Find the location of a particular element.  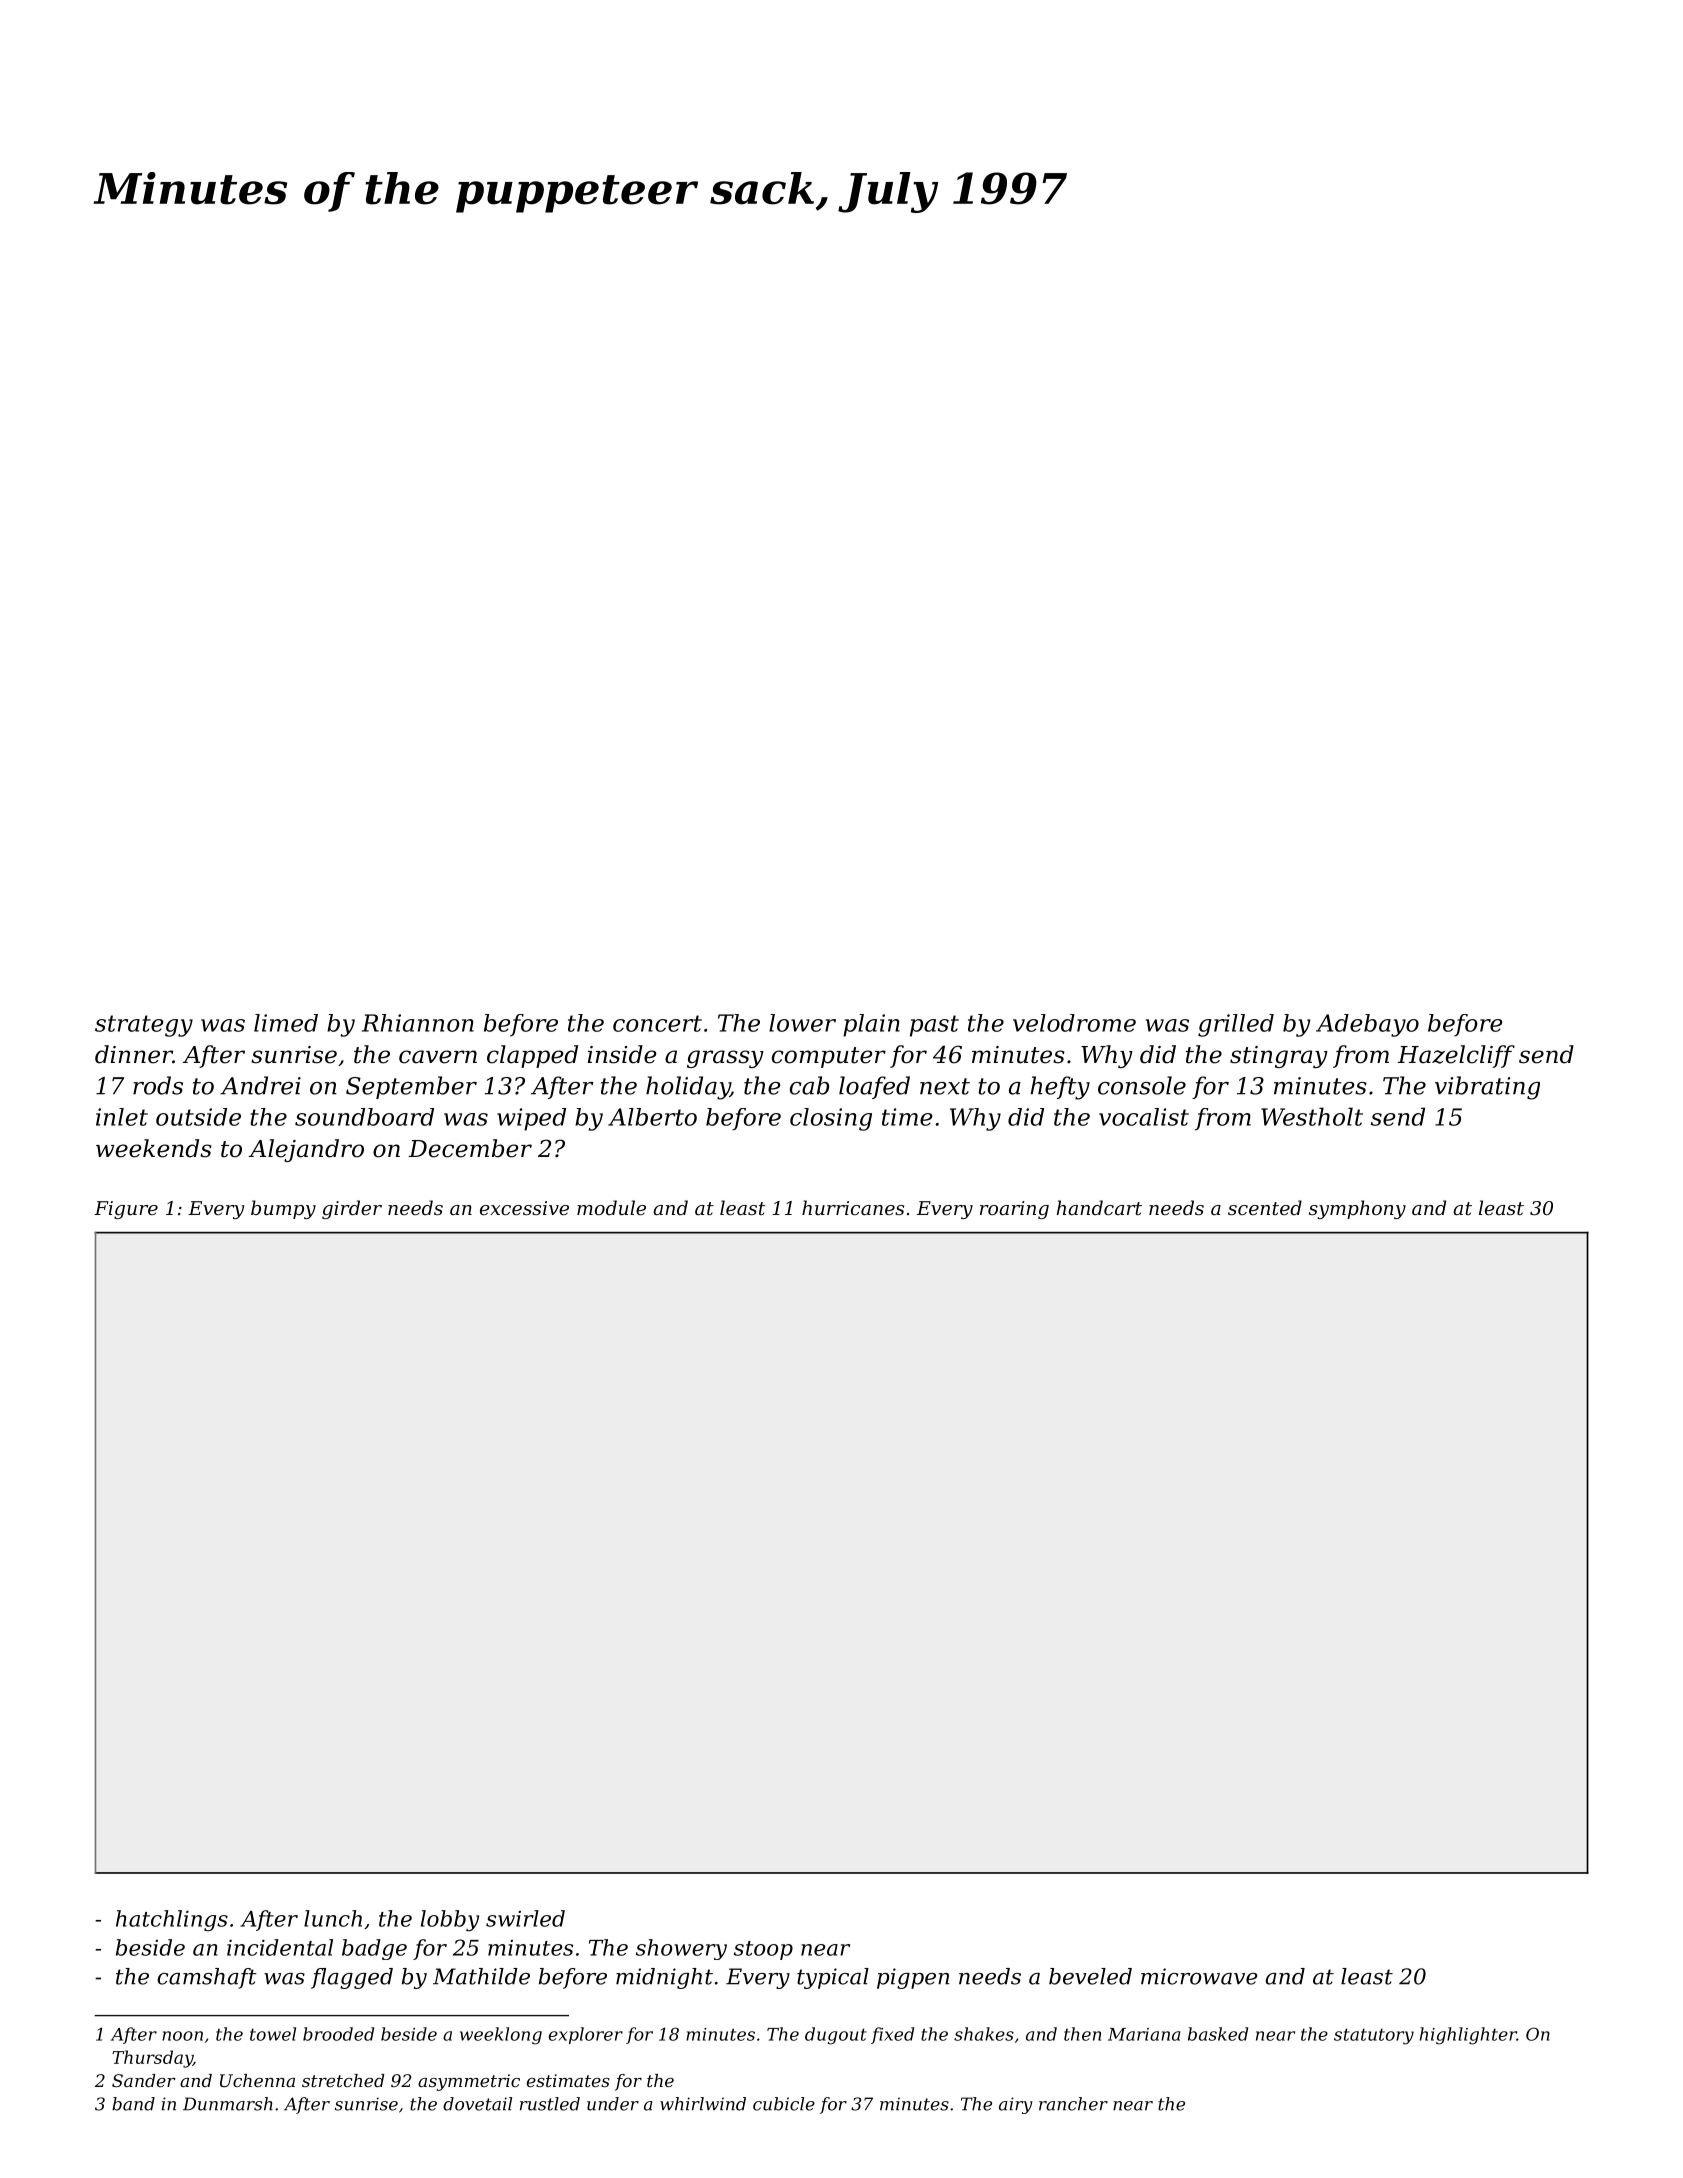

dovetail is located at coordinates (477, 2104).
